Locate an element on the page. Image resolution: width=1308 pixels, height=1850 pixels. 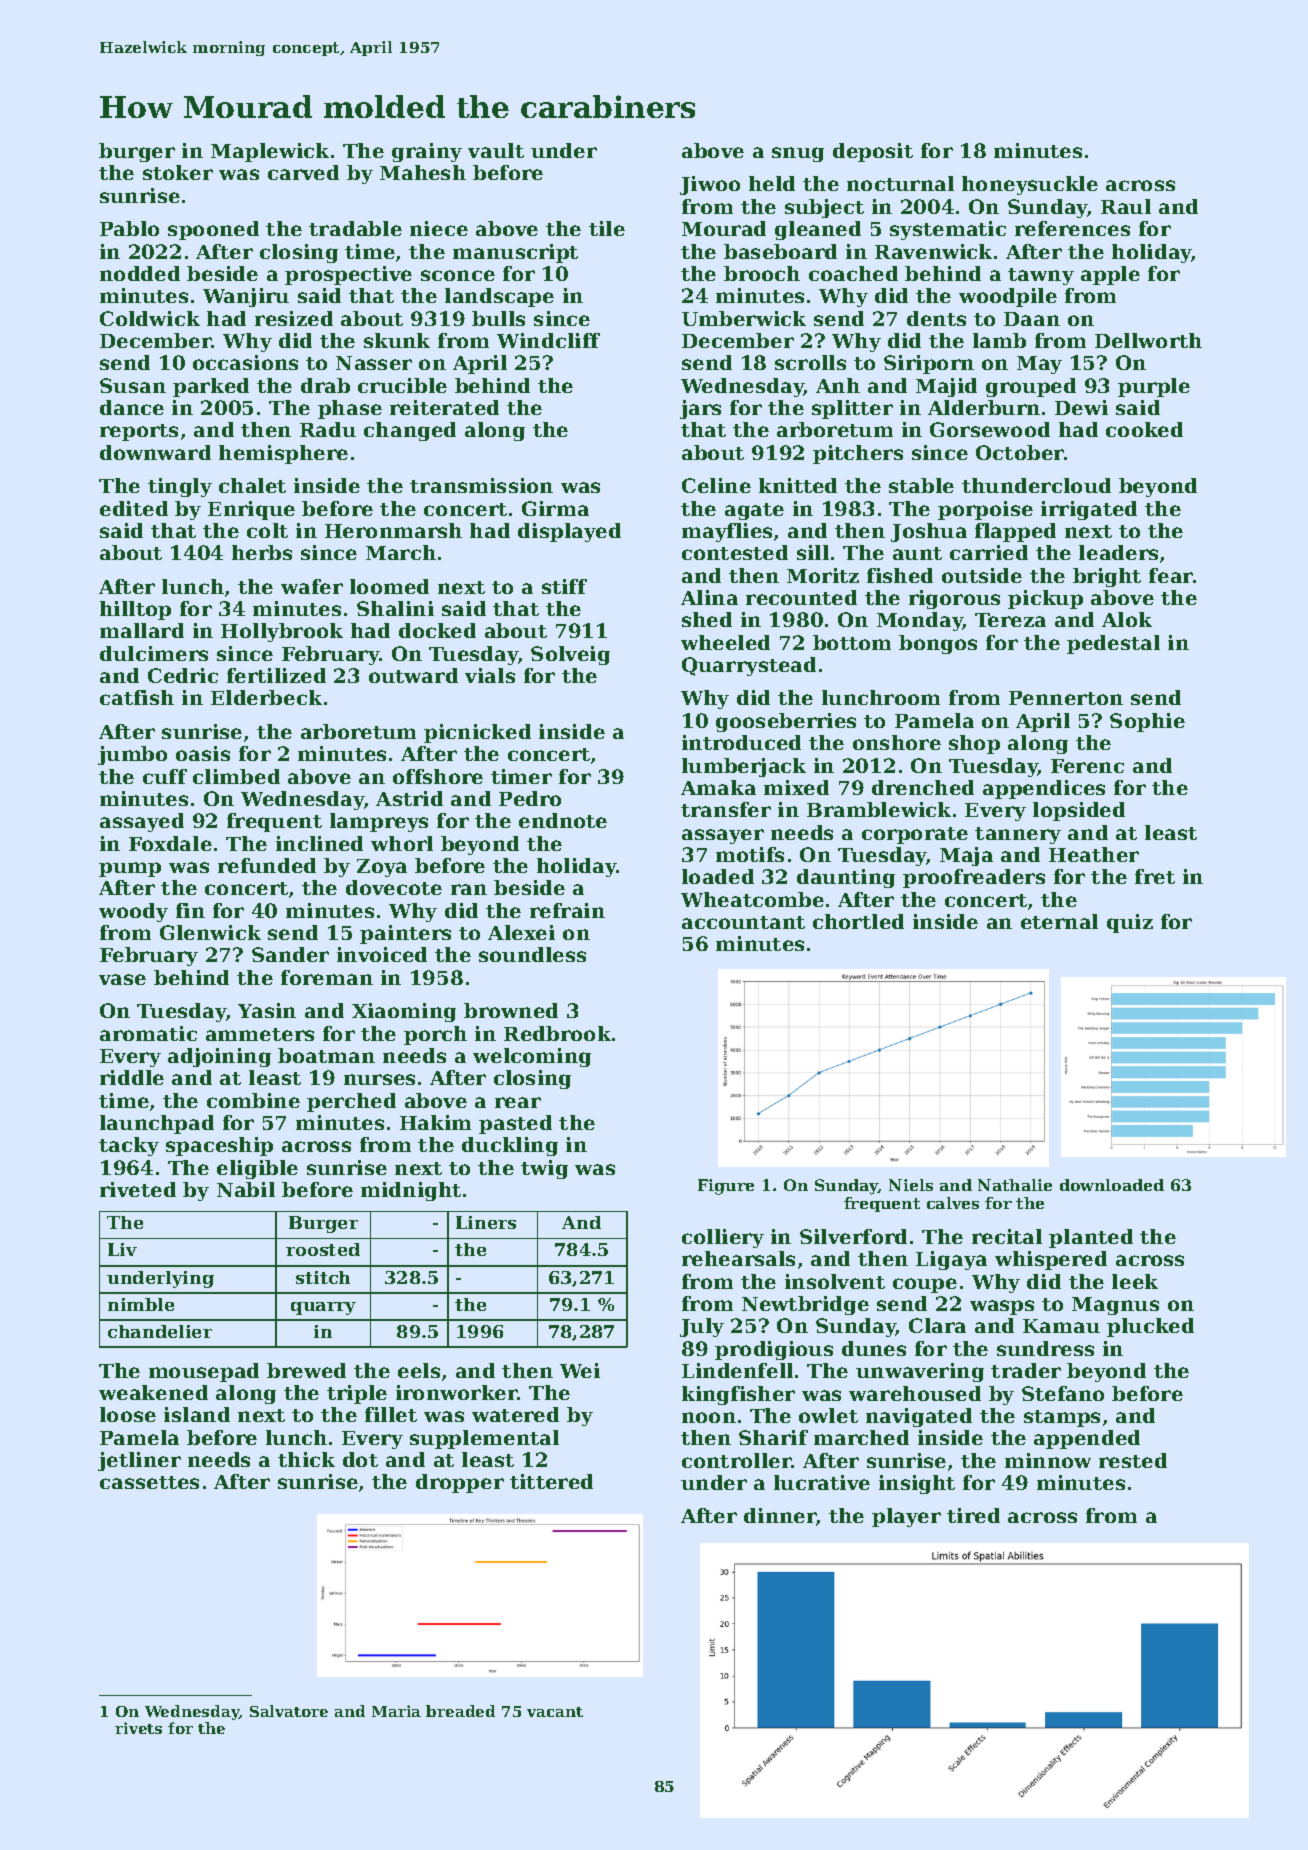
transmission is located at coordinates (481, 485).
